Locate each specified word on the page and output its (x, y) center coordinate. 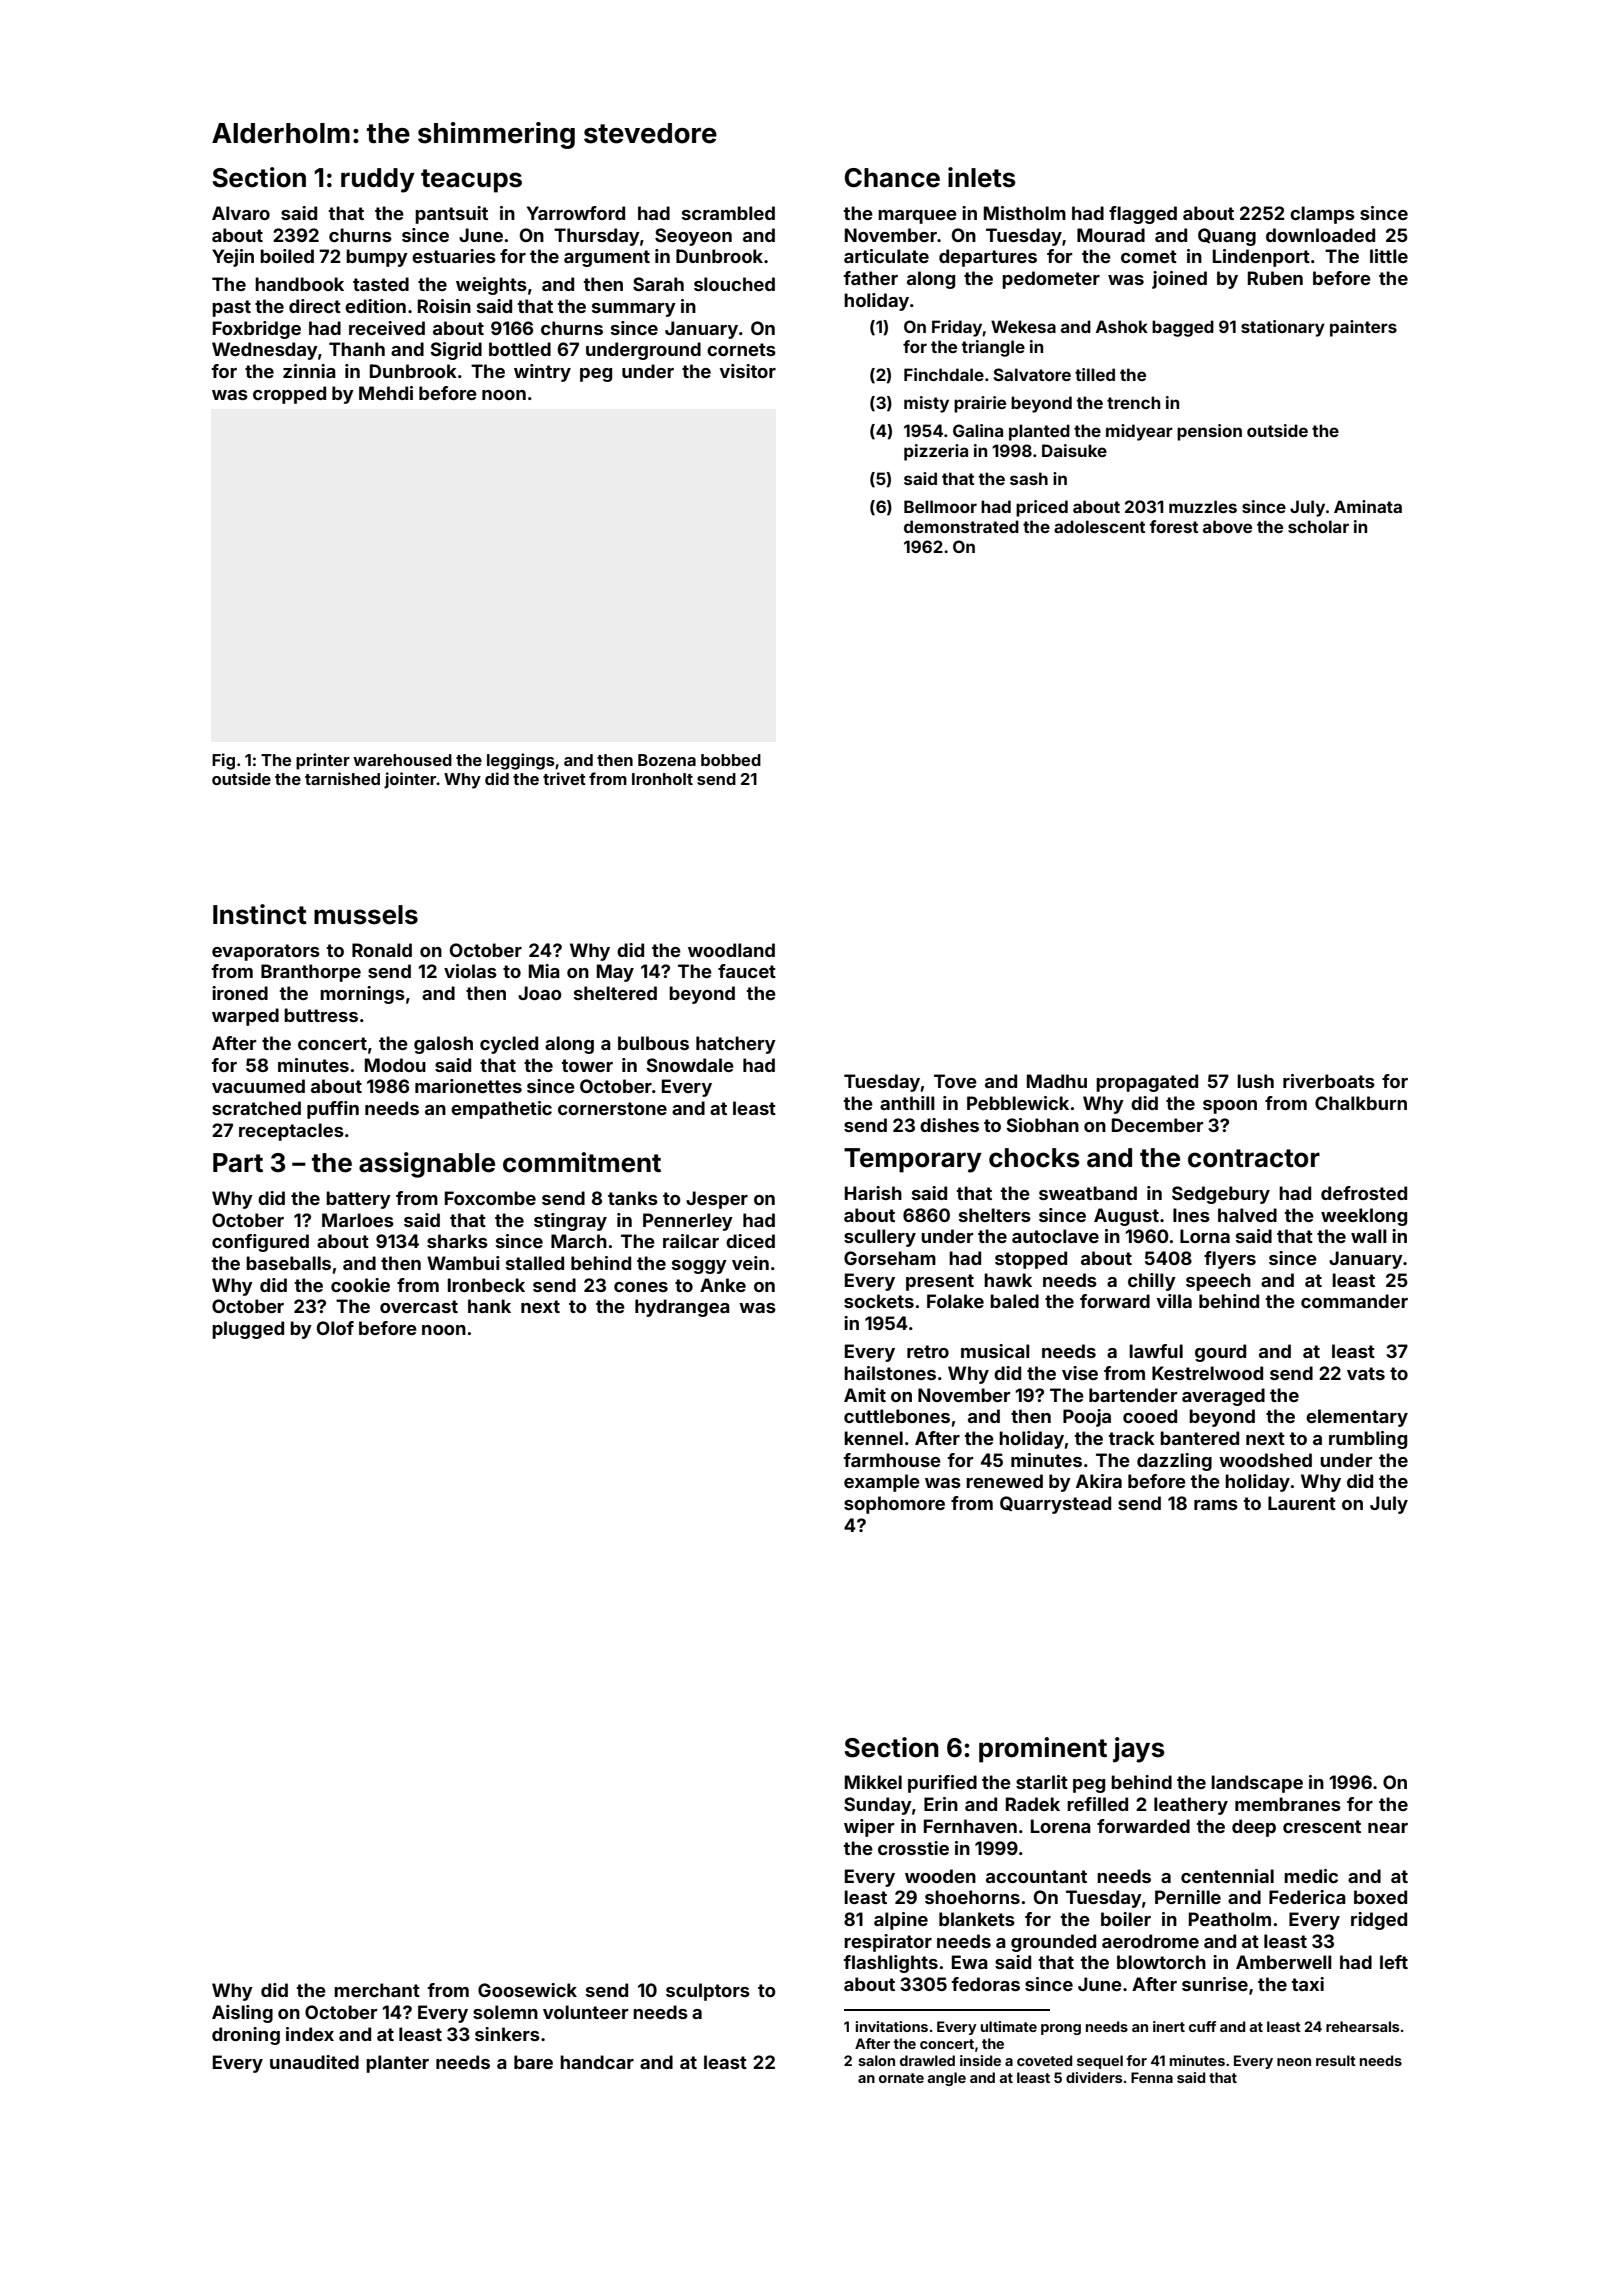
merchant (377, 1990)
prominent (1043, 1750)
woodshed (1265, 1460)
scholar (1318, 526)
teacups (471, 181)
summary (634, 310)
